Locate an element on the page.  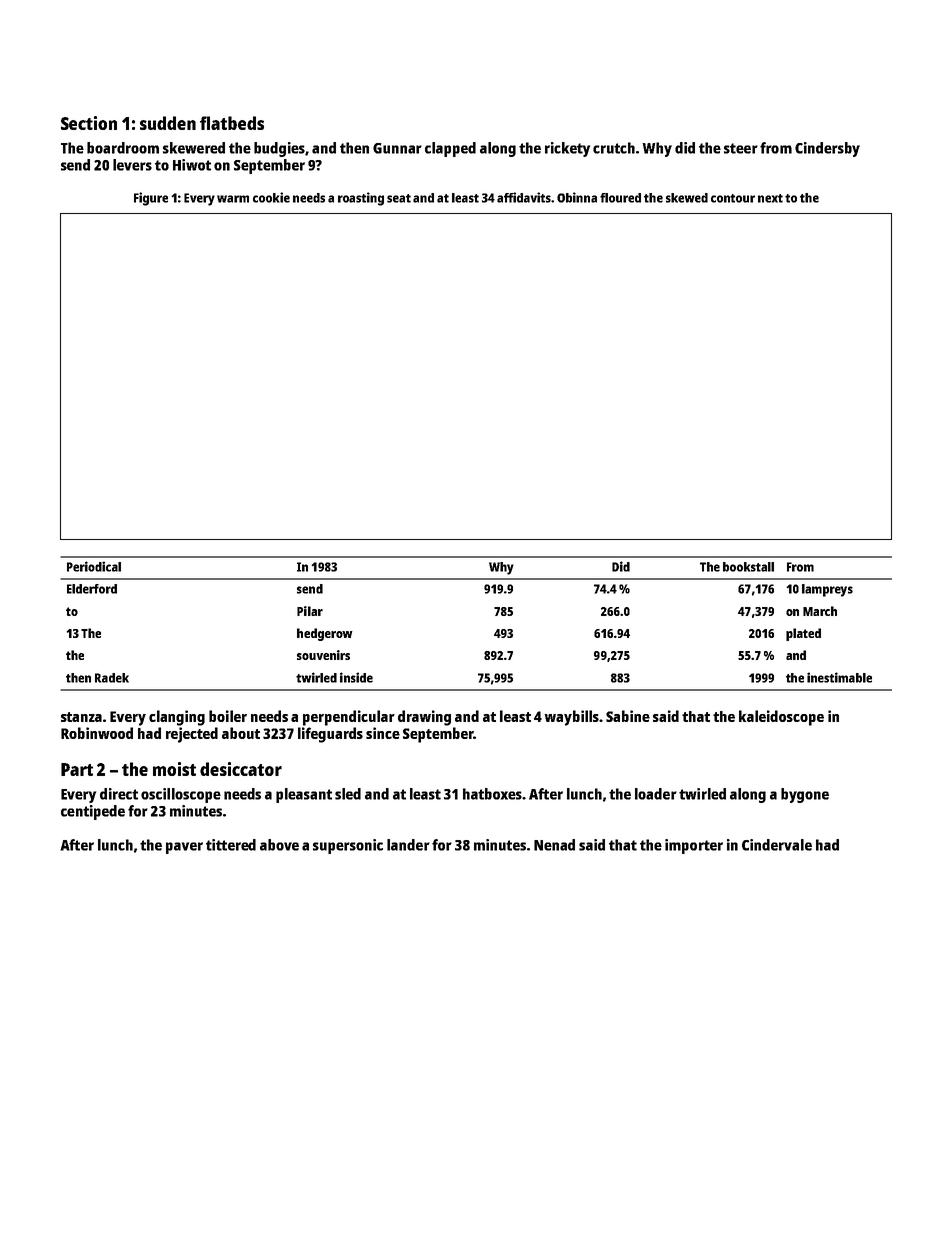
rickety is located at coordinates (567, 149).
